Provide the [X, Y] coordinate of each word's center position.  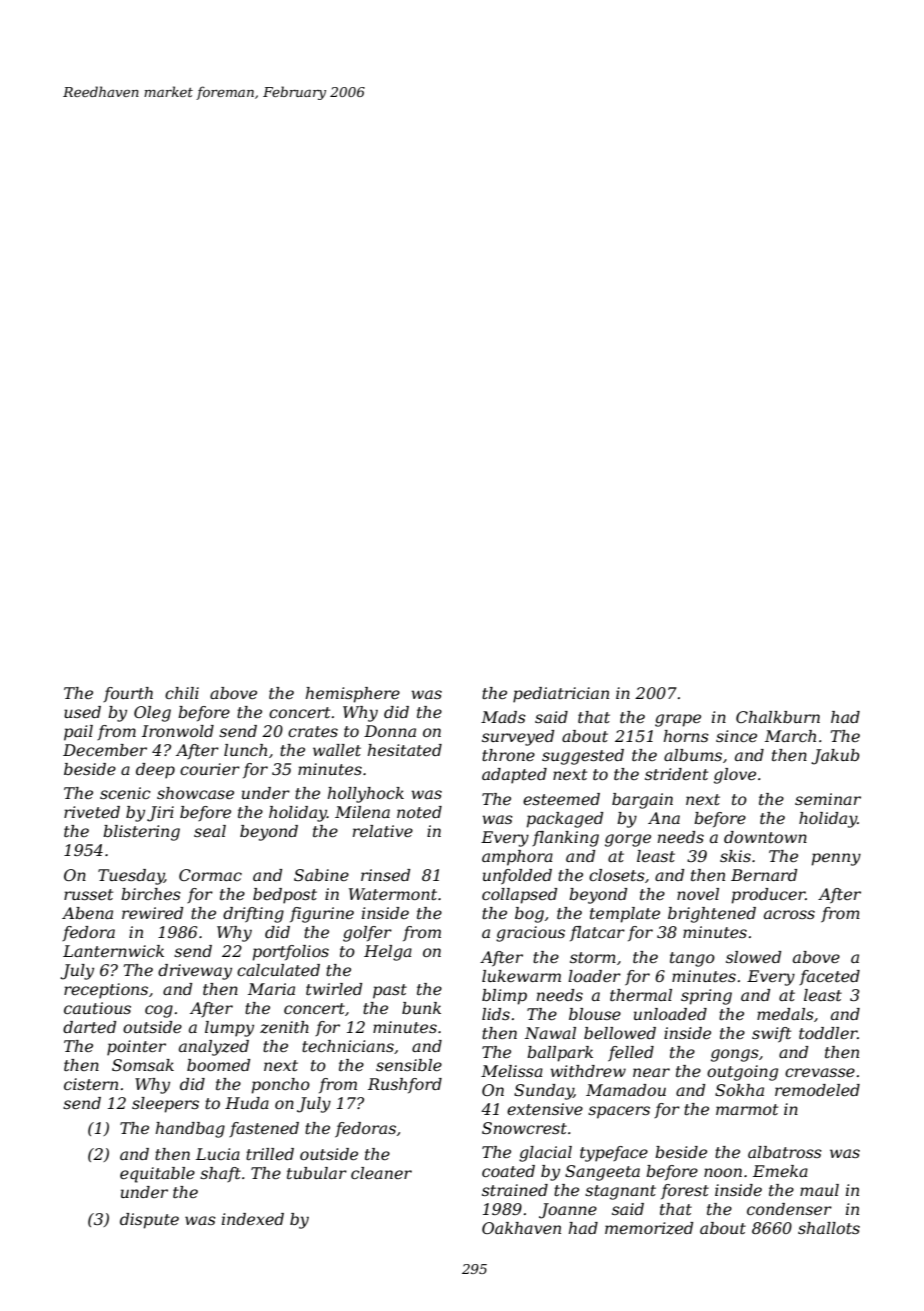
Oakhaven [521, 1228]
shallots [829, 1228]
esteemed [561, 799]
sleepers [165, 1105]
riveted [92, 812]
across [789, 914]
